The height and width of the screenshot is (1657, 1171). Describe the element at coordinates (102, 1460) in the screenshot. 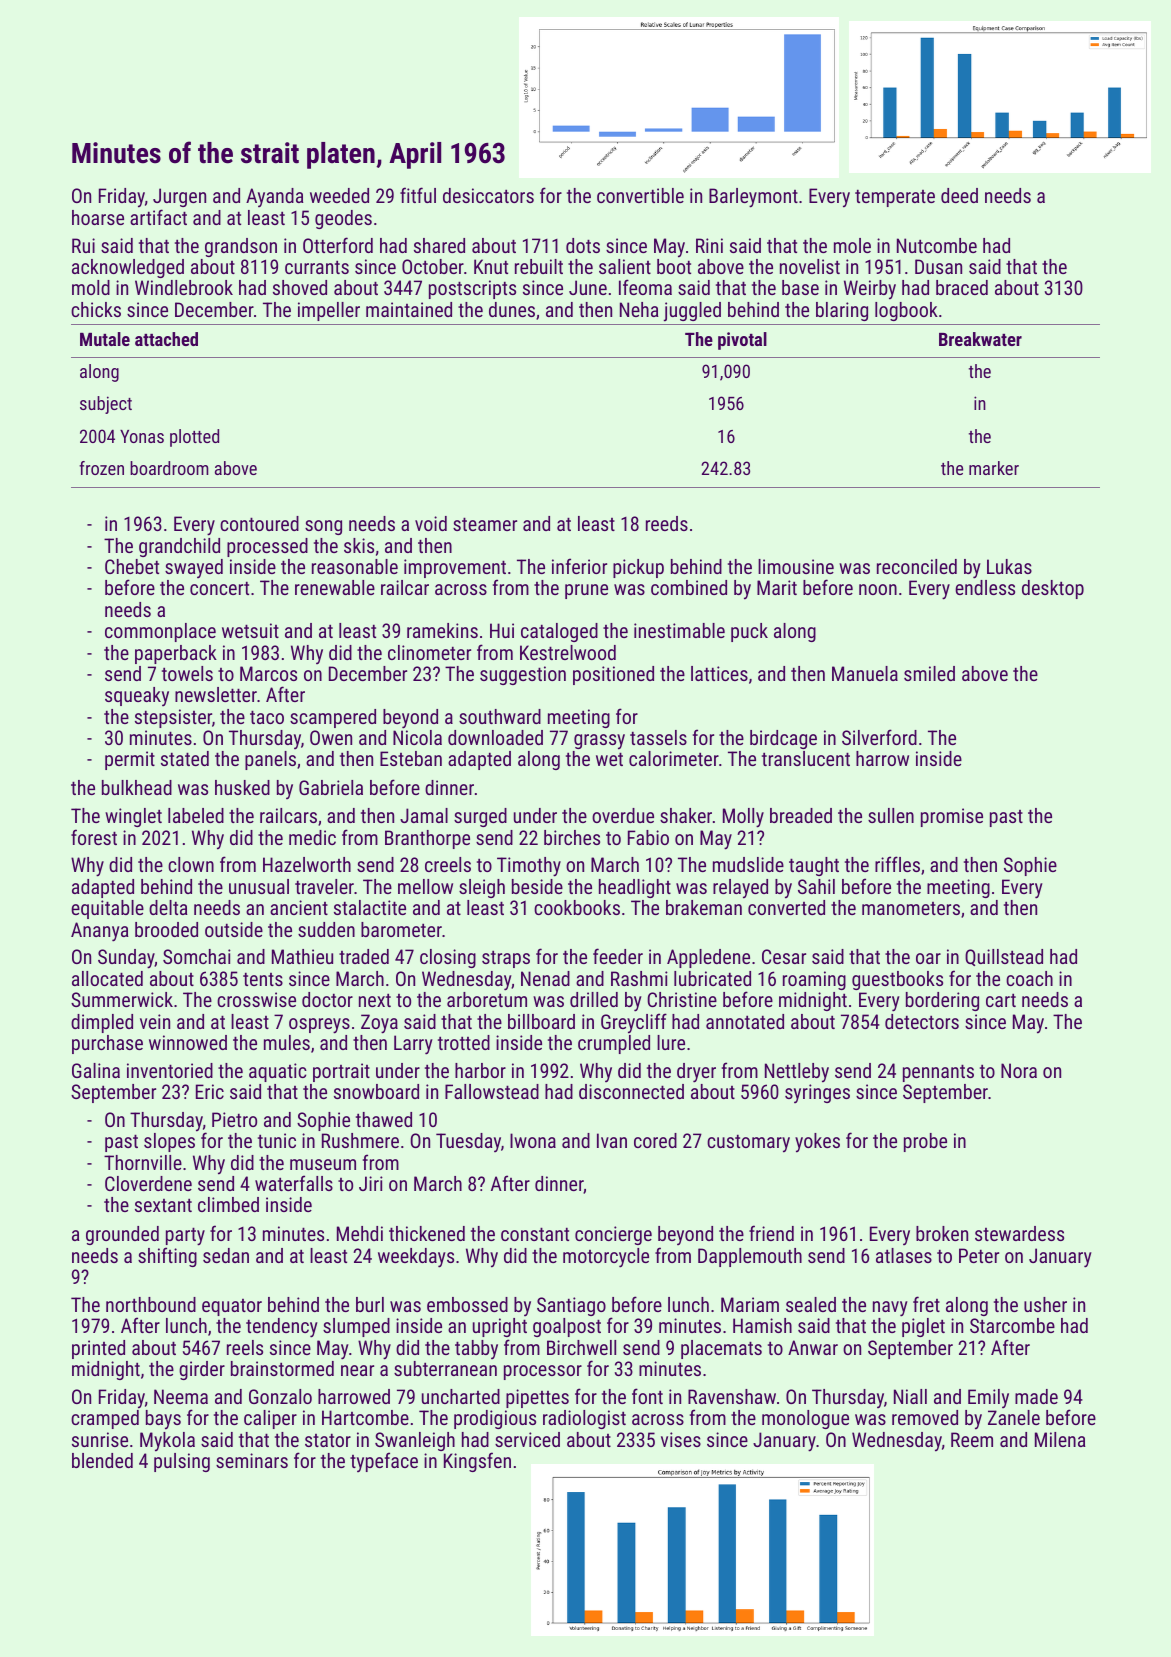

I see `blended` at that location.
